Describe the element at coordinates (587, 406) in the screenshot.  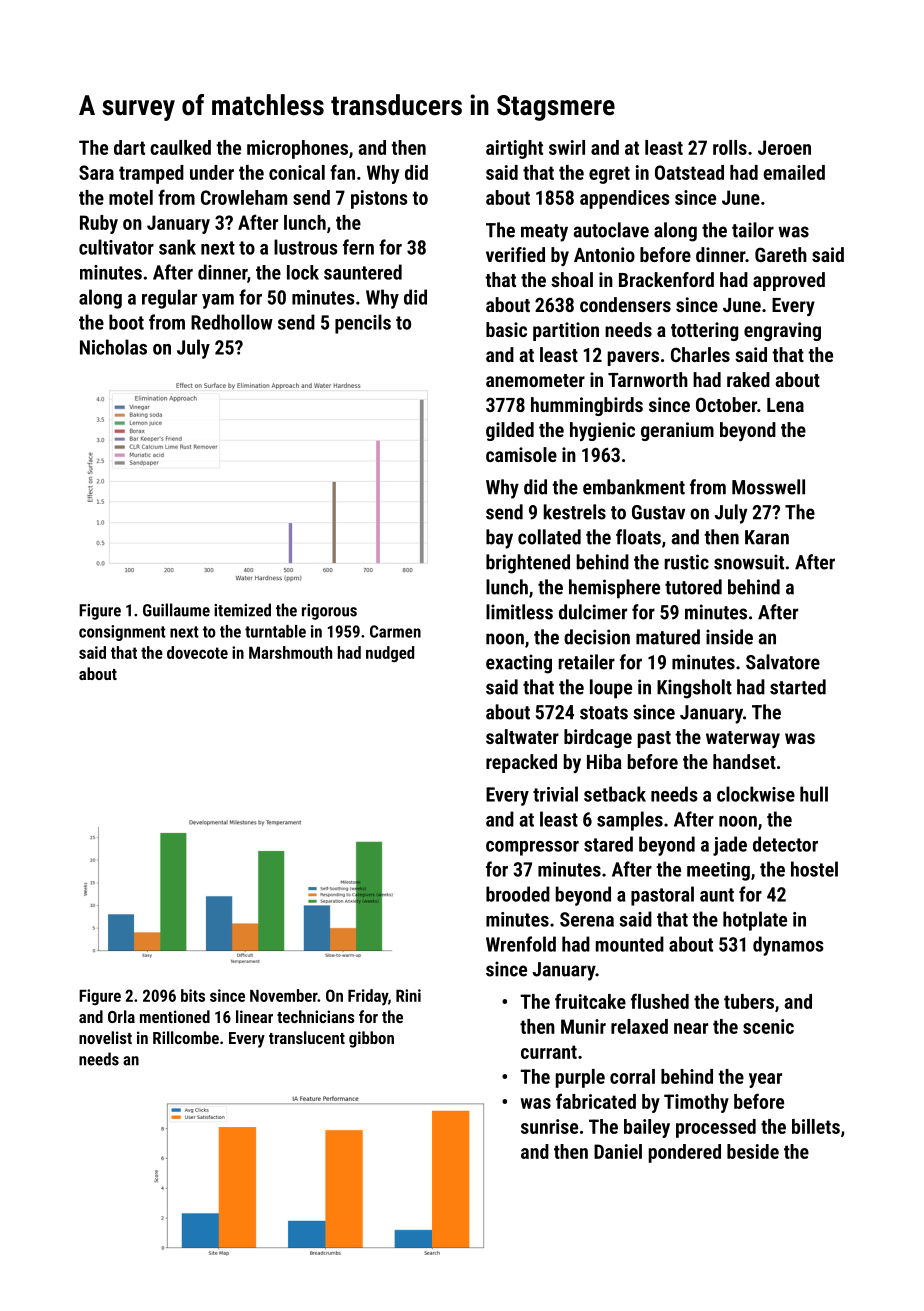
I see `hummingbirds` at that location.
